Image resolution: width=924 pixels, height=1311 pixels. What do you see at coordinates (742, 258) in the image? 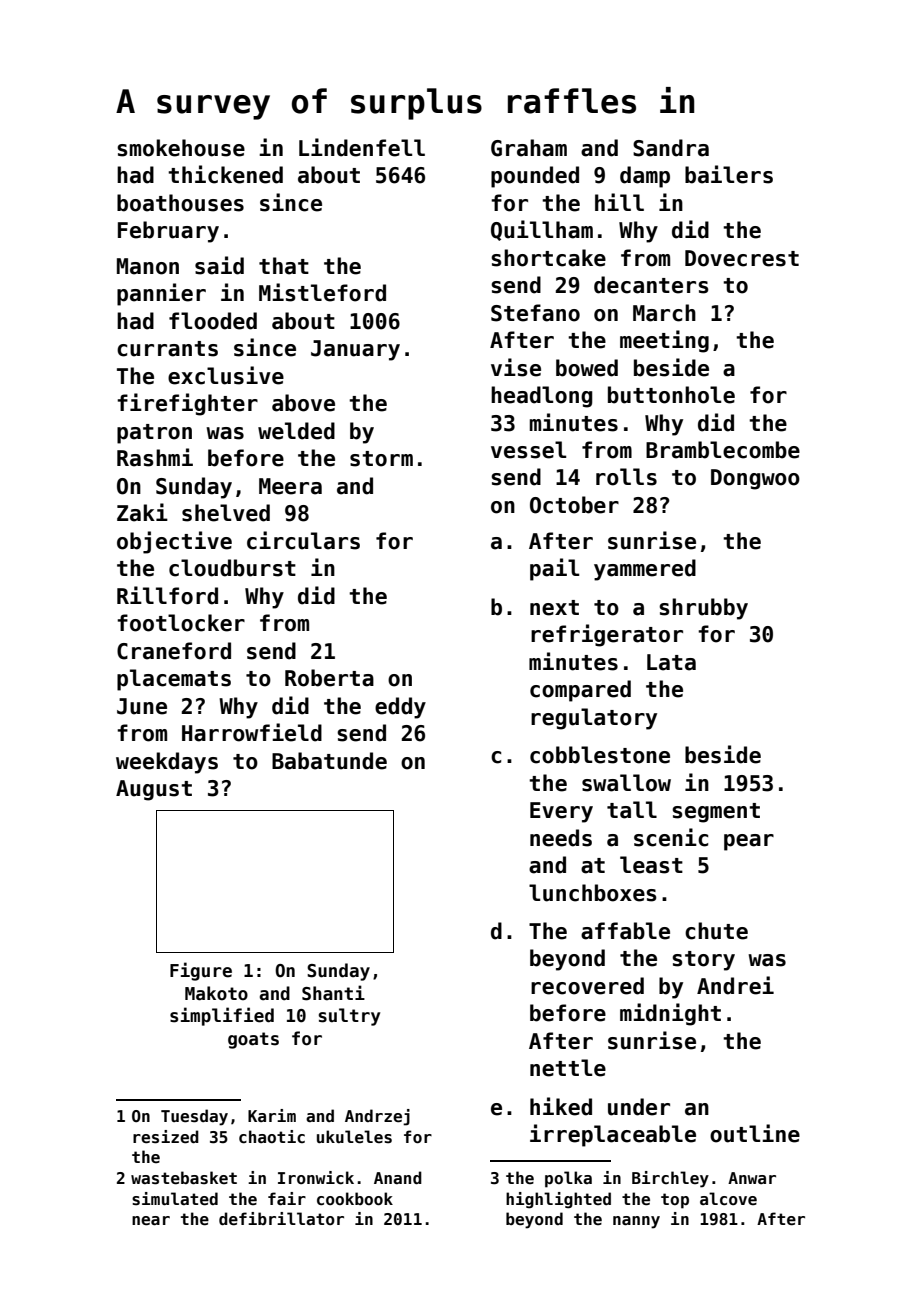
I see `Dovecrest` at bounding box center [742, 258].
